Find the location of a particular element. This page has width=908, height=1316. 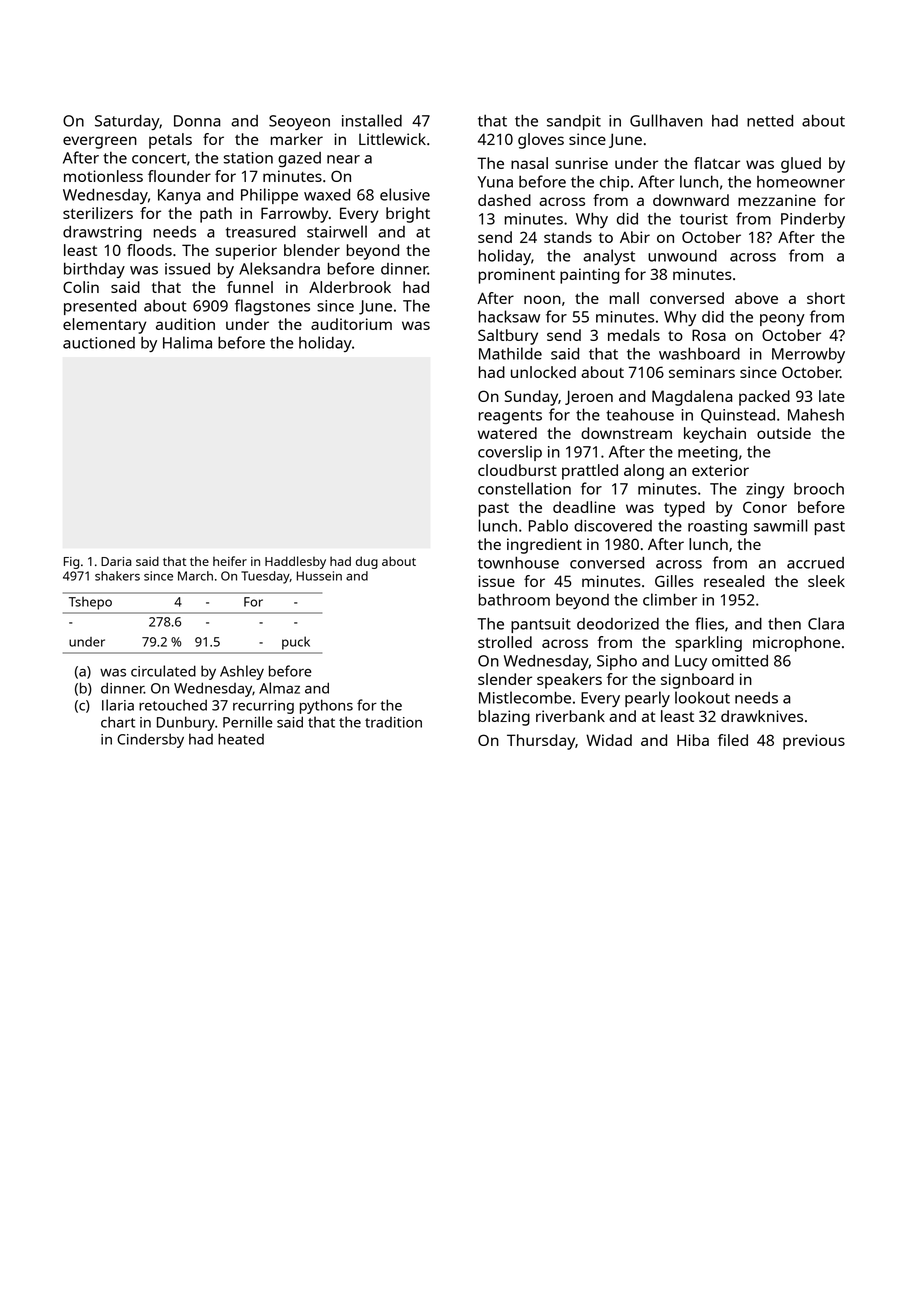

Merrowby is located at coordinates (808, 355).
